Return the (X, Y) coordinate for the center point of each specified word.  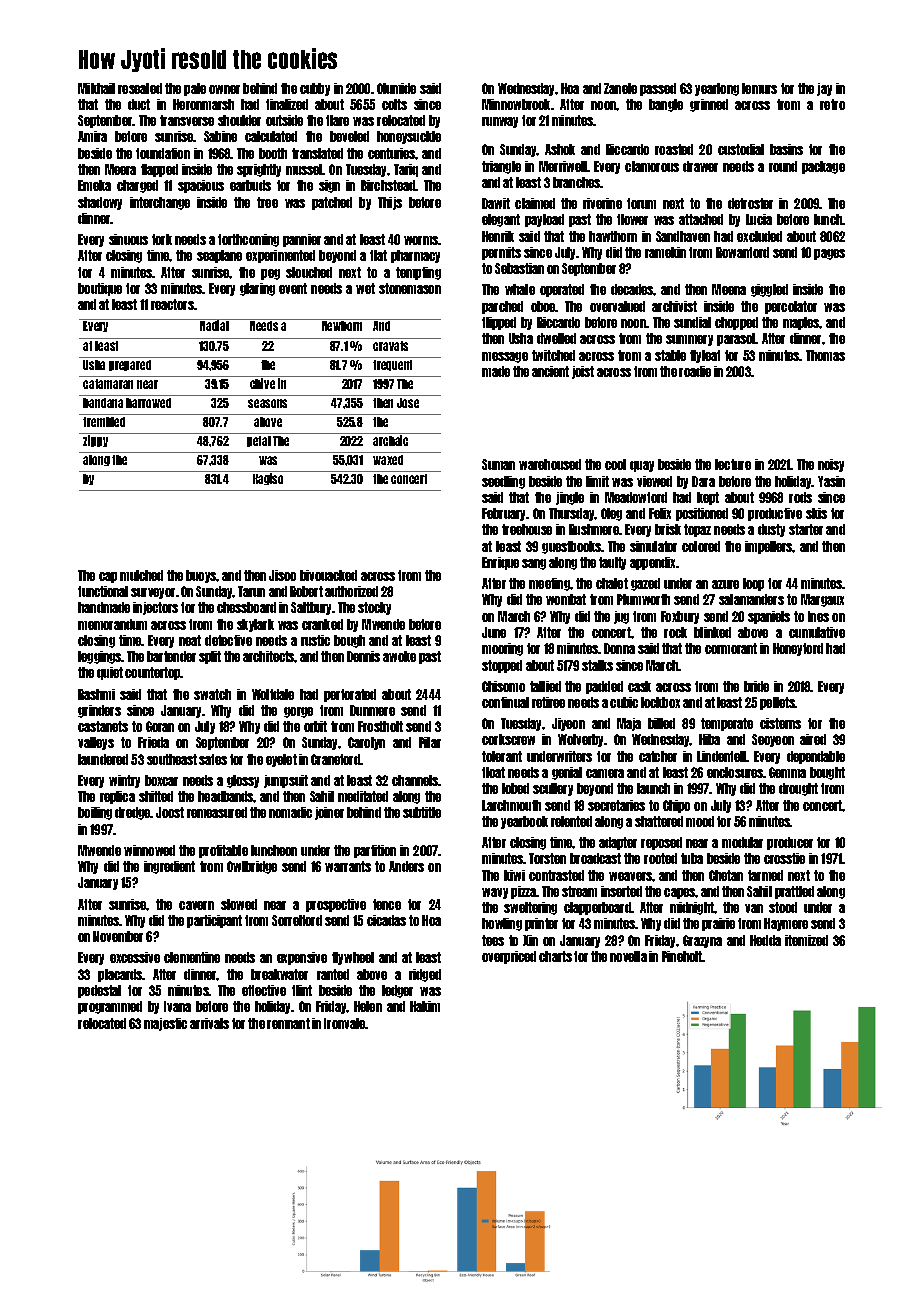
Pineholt (682, 956)
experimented (280, 256)
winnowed (149, 850)
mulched (141, 575)
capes (679, 893)
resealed (140, 88)
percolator (791, 307)
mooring (502, 649)
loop (753, 584)
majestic (165, 1024)
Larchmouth (511, 805)
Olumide (396, 88)
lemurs (759, 88)
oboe (543, 306)
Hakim (425, 1006)
